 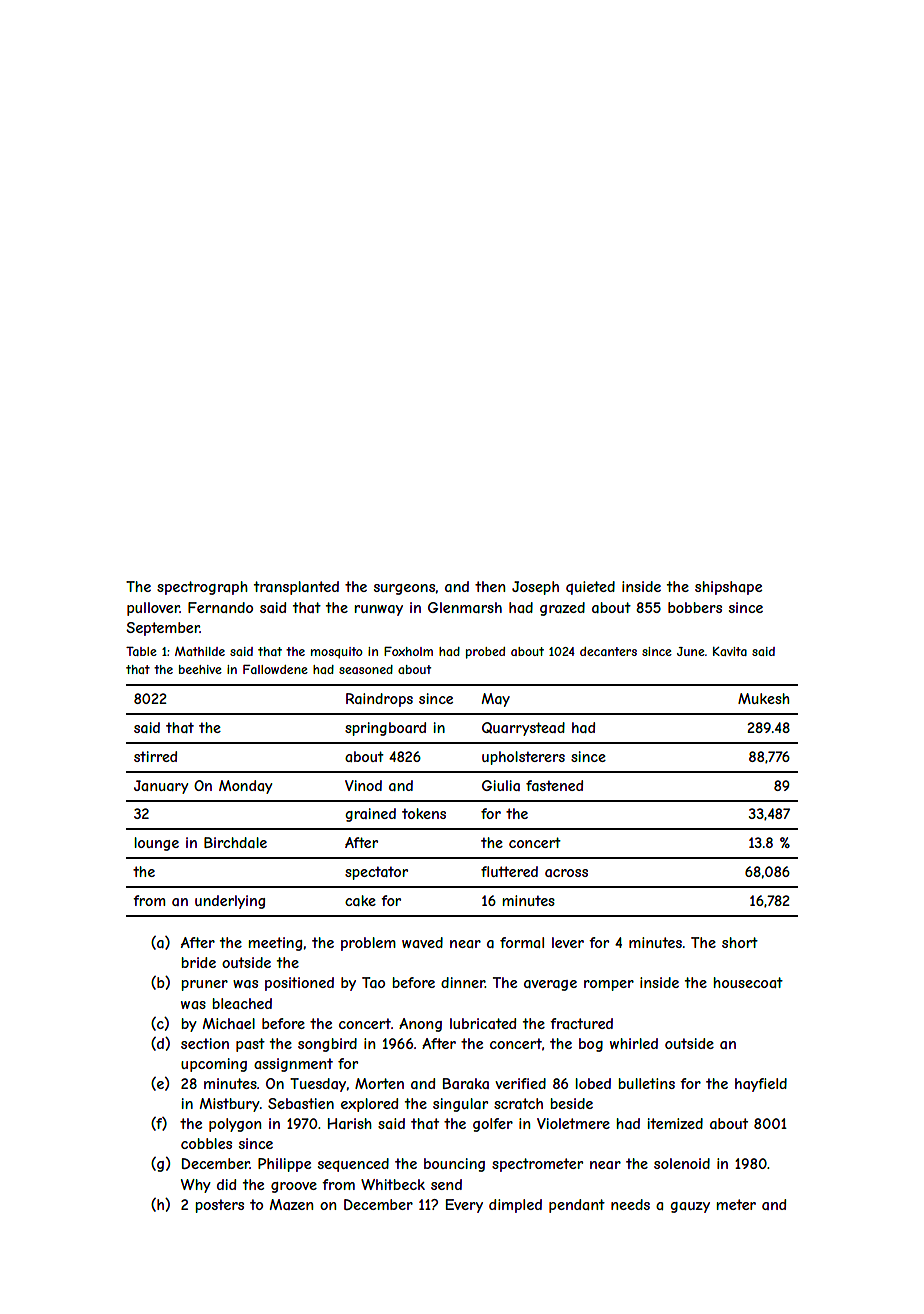 What do you see at coordinates (291, 1204) in the page?
I see `Mazen` at bounding box center [291, 1204].
